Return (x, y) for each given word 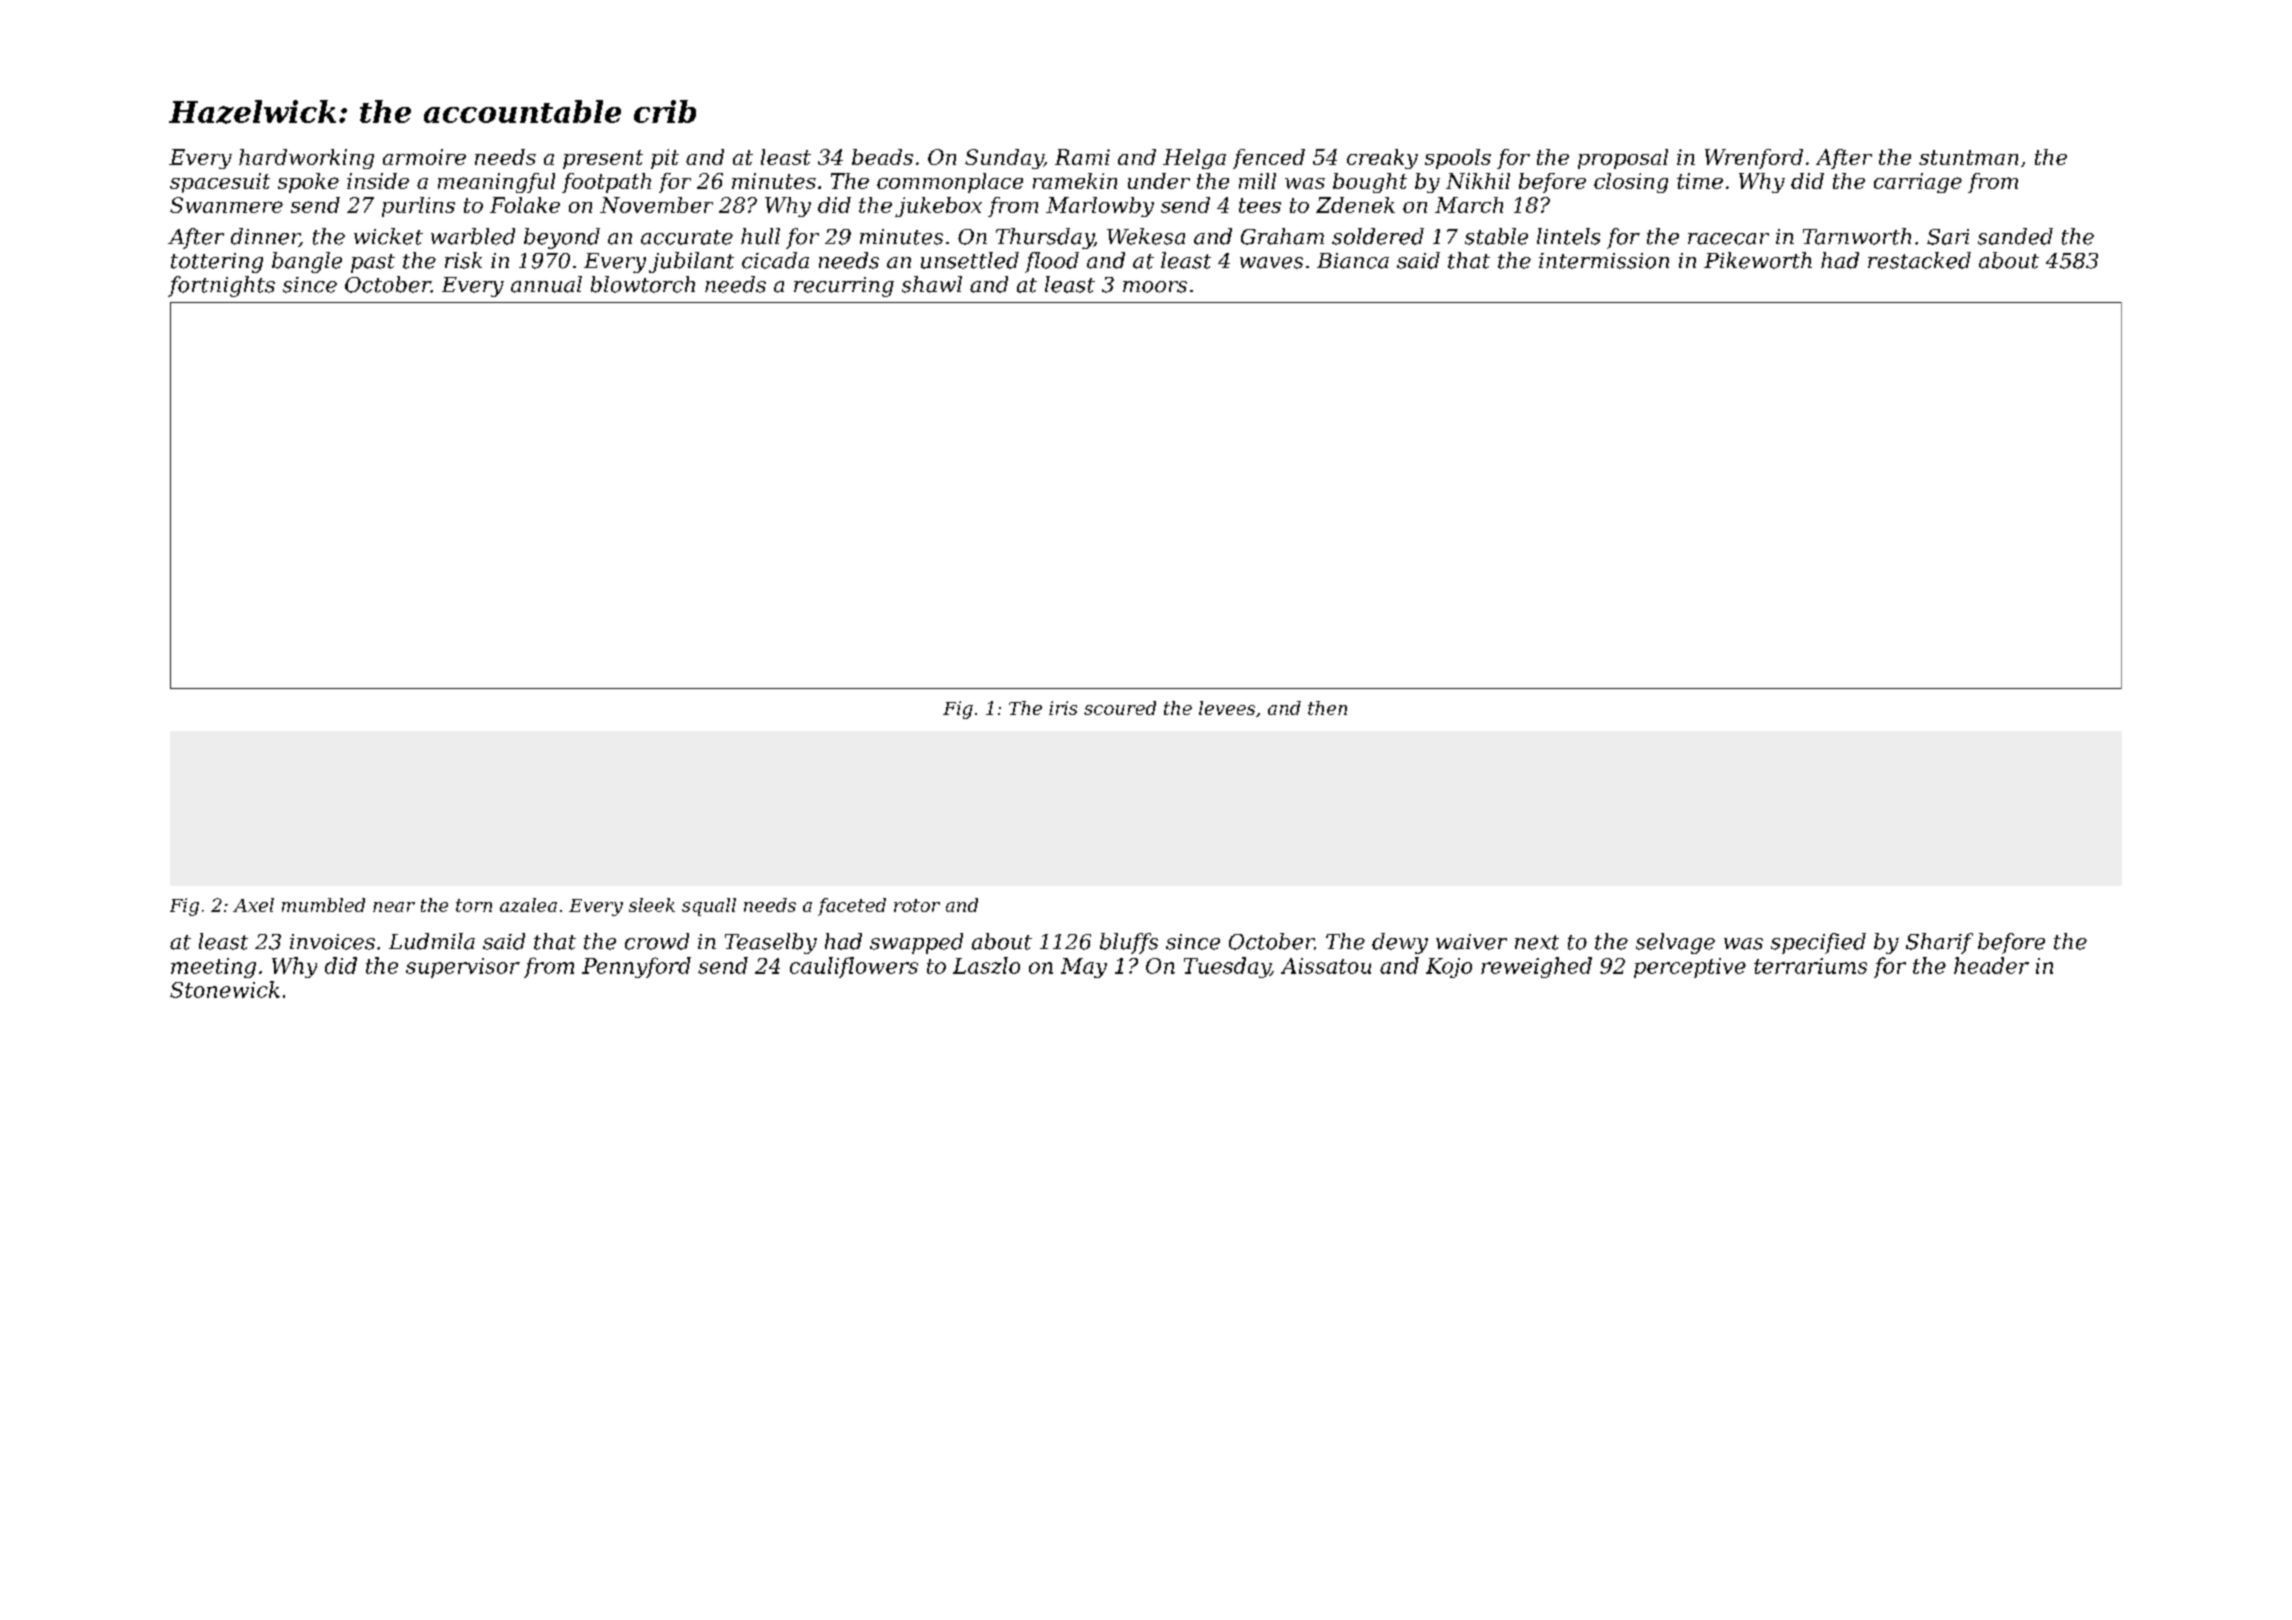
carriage (1918, 183)
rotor (917, 905)
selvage (1675, 943)
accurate (687, 237)
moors (1155, 287)
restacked (1919, 260)
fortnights (221, 286)
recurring (844, 287)
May (1084, 968)
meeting (213, 968)
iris (1063, 708)
